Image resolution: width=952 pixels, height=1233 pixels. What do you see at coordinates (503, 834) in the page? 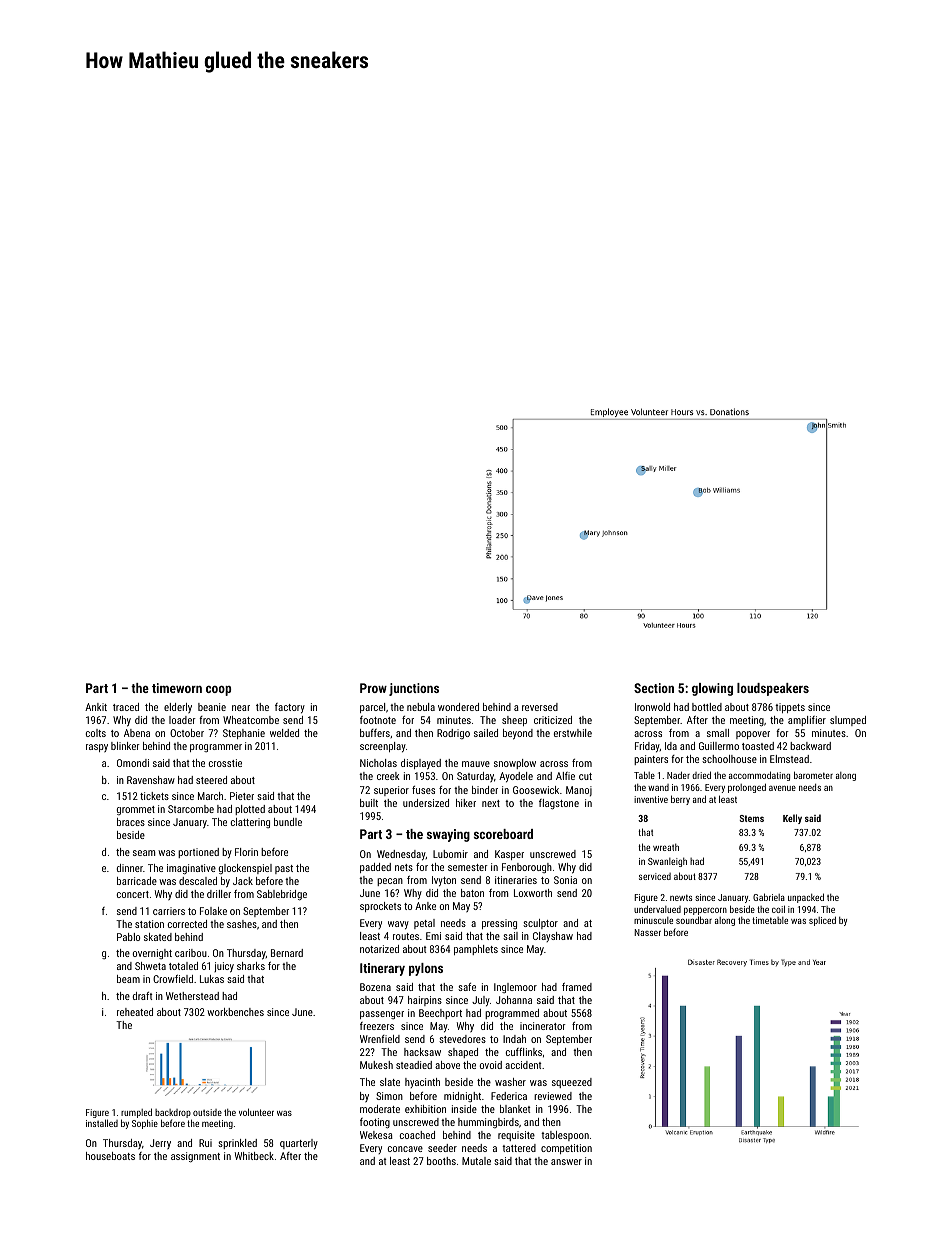
I see `scoreboard` at bounding box center [503, 834].
